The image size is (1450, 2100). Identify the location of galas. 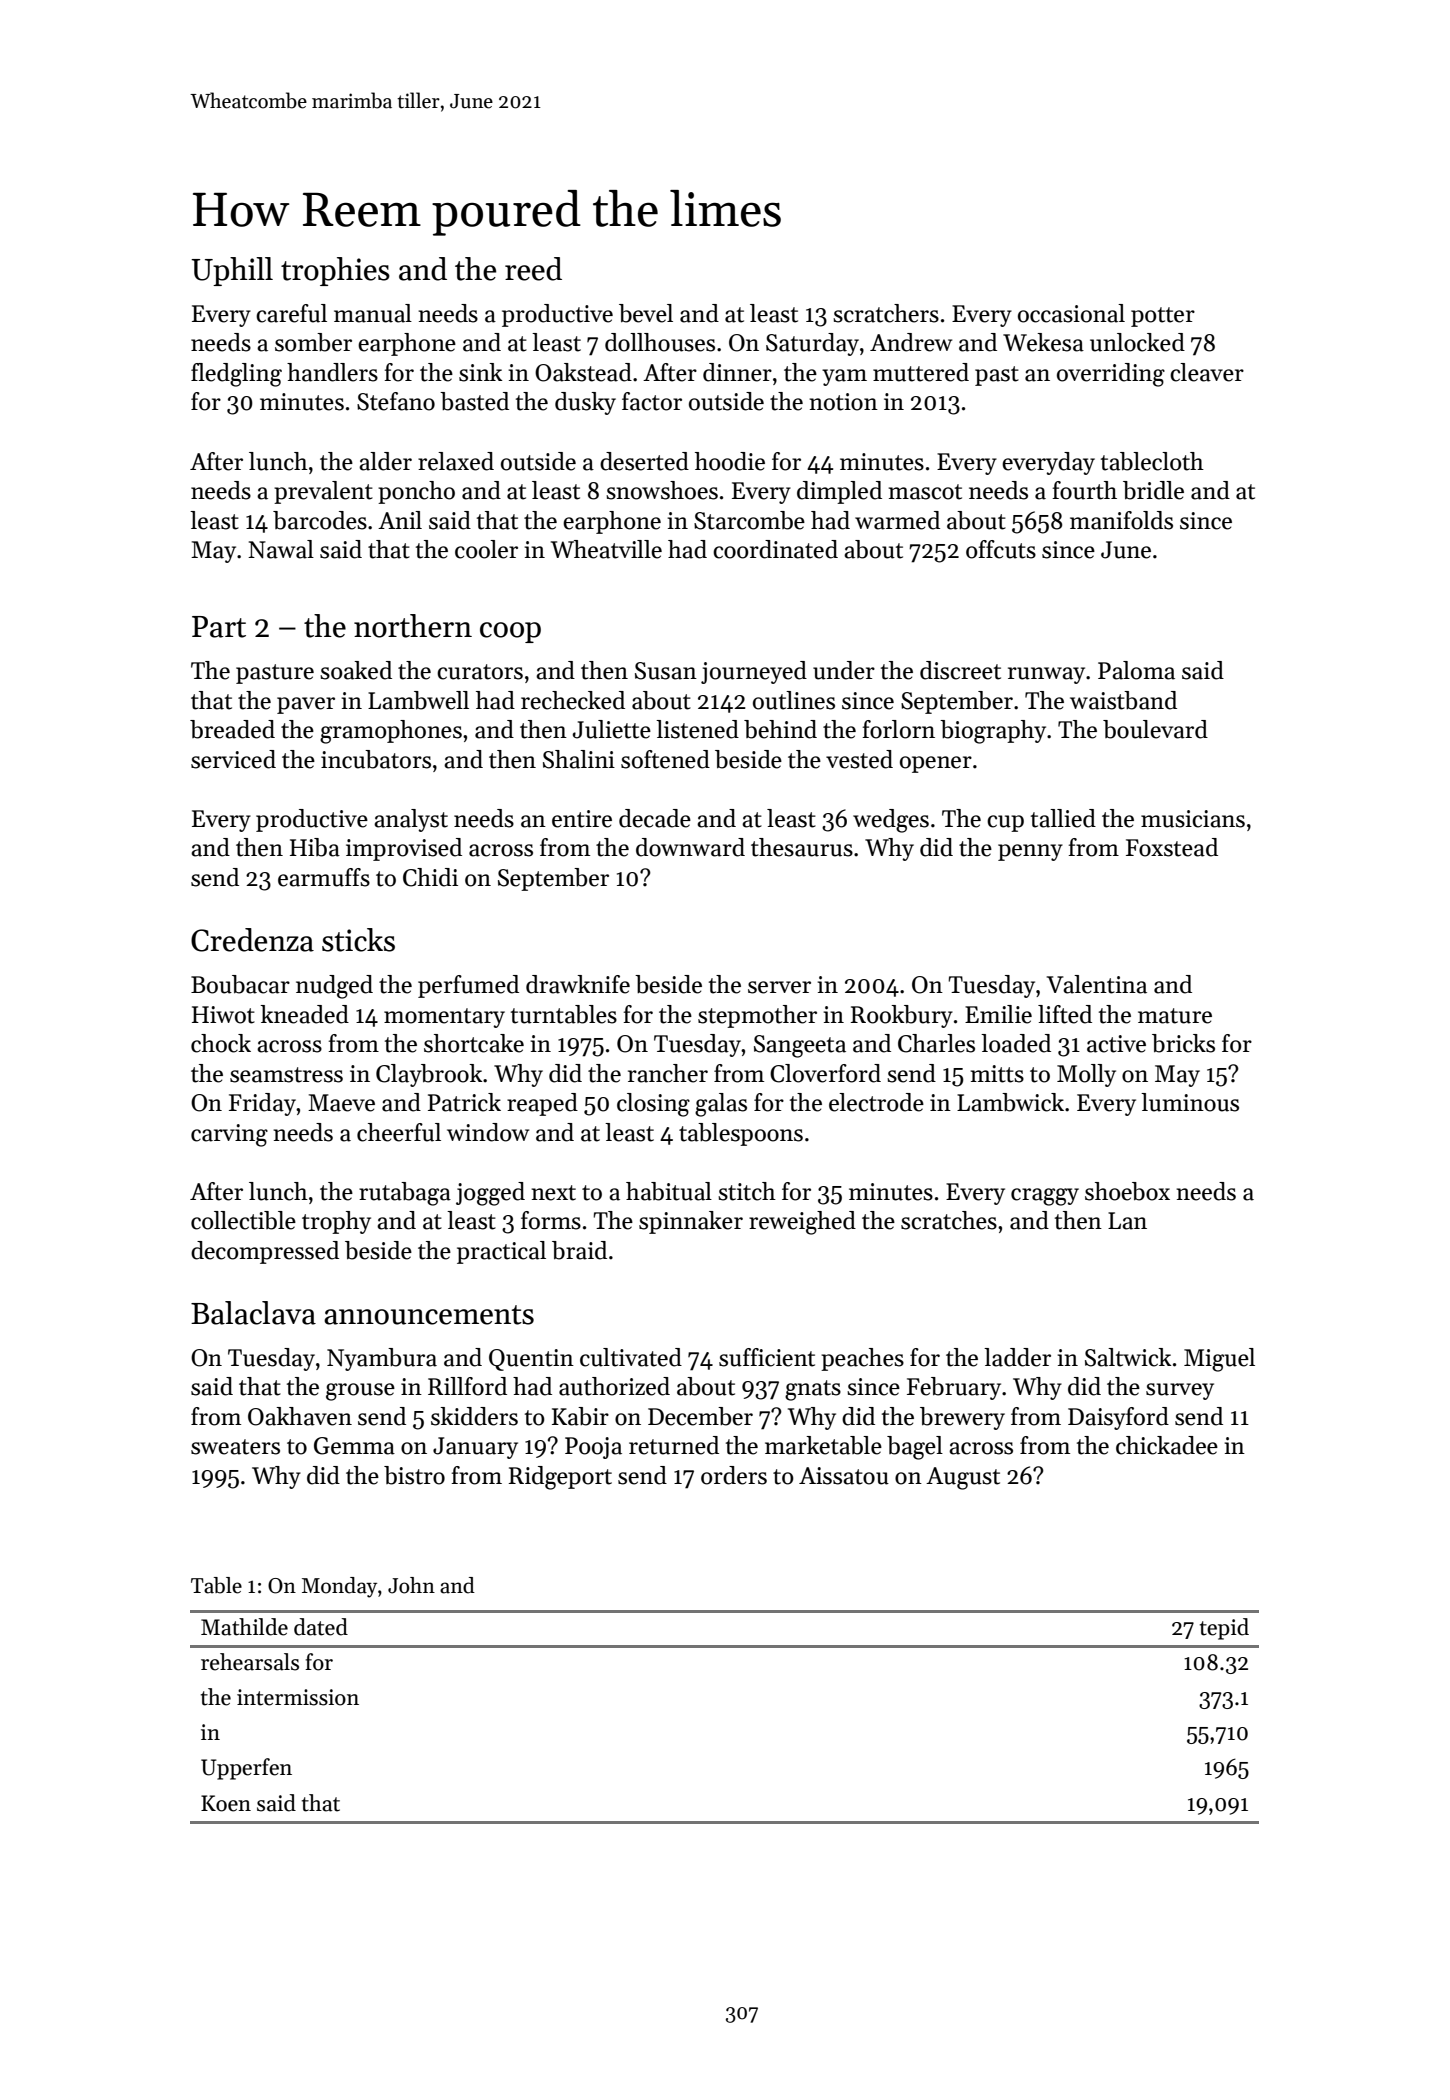
(721, 1105).
